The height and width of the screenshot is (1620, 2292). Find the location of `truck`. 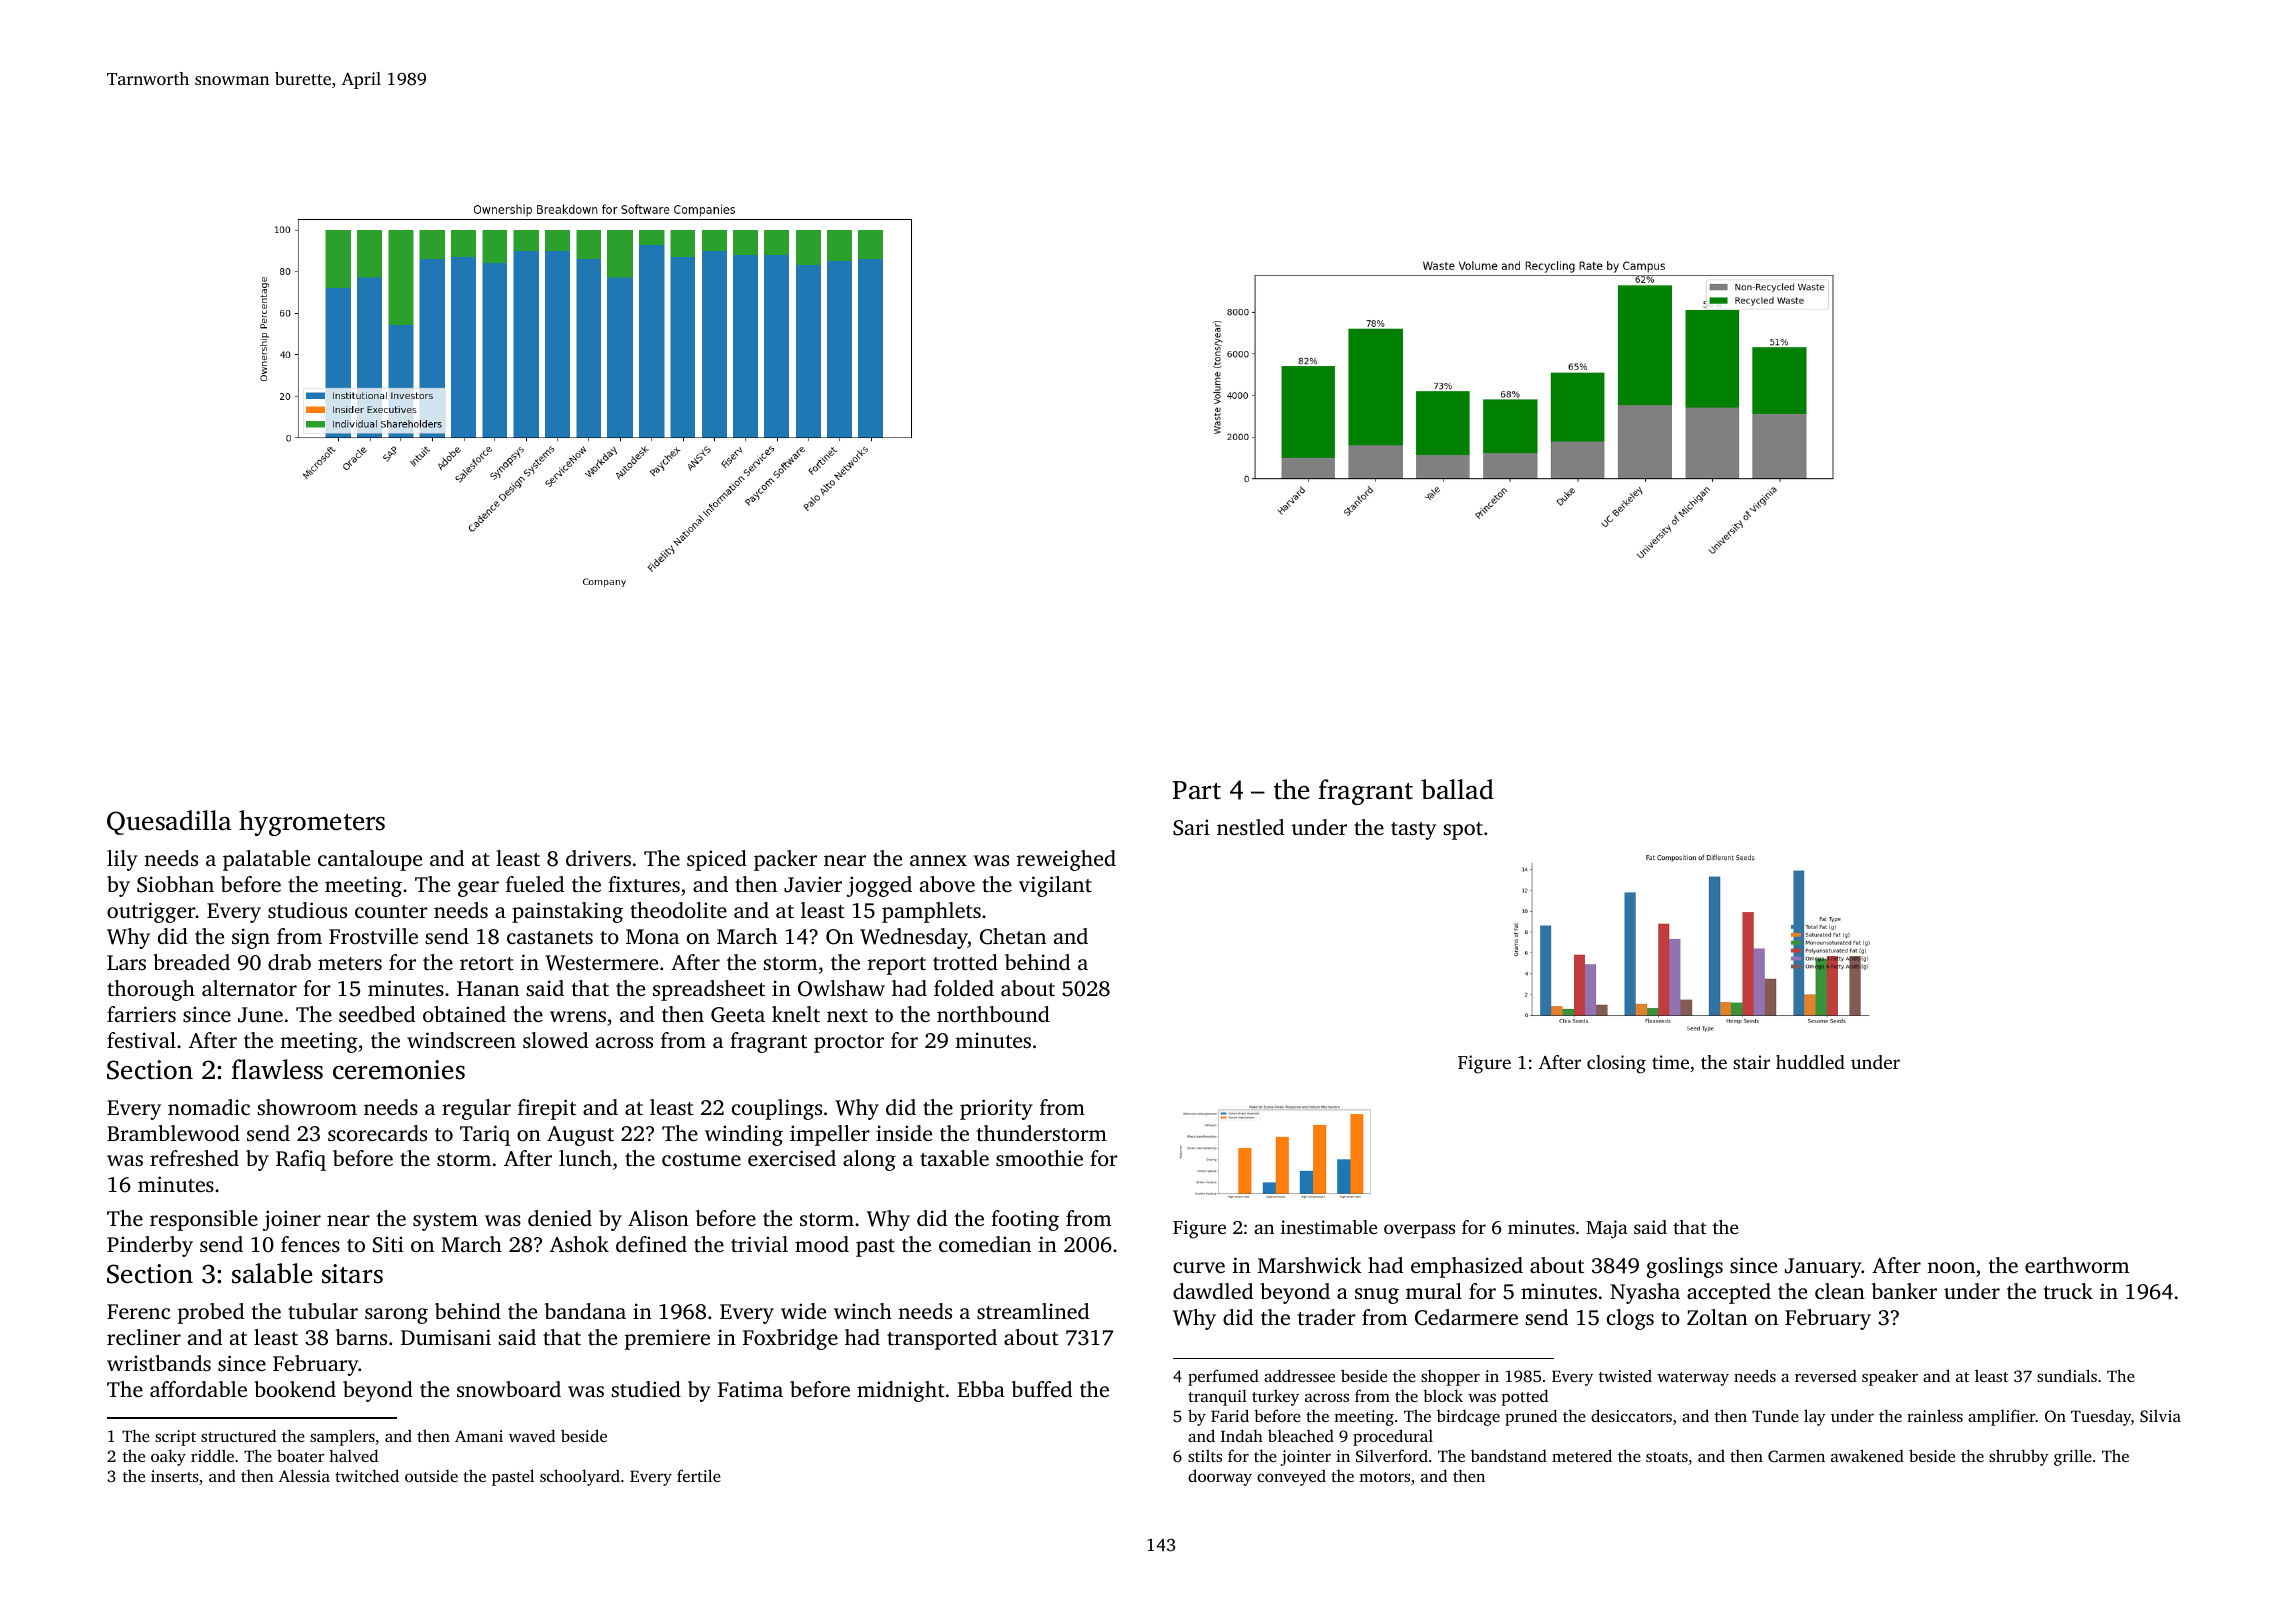

truck is located at coordinates (2068, 1291).
